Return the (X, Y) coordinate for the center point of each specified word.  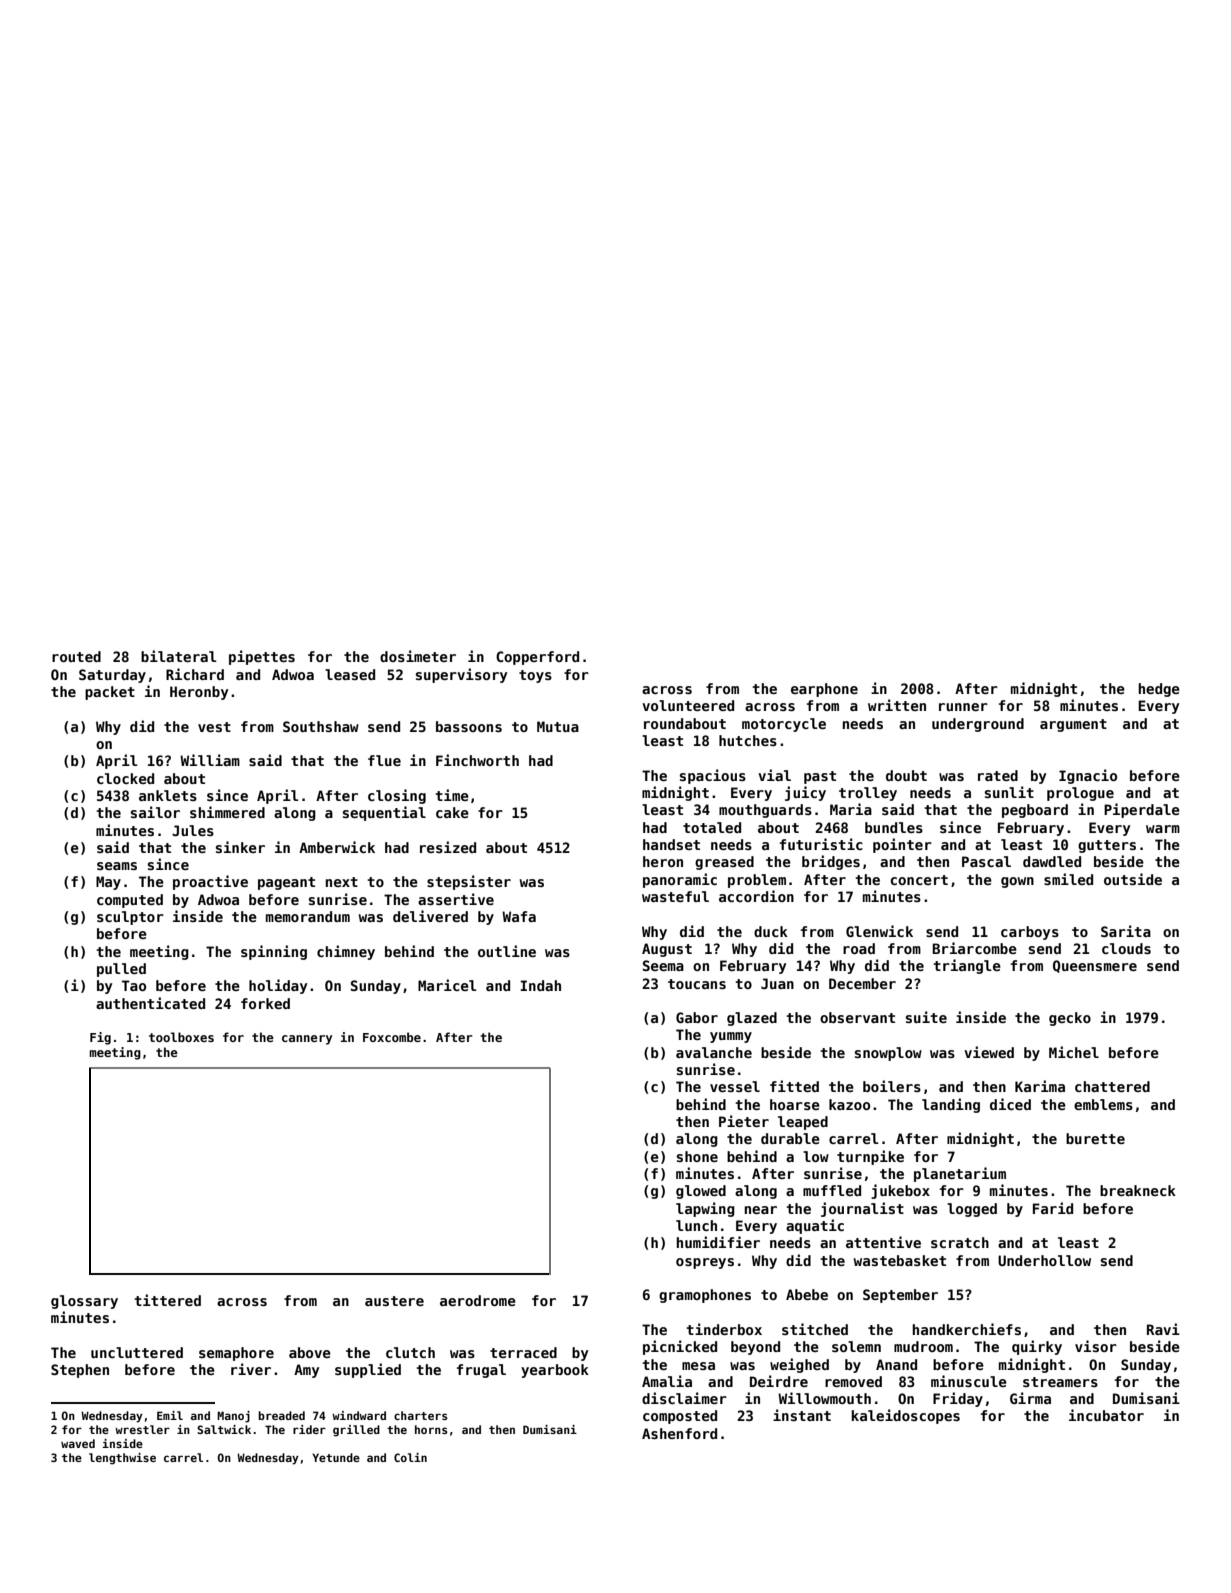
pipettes (262, 657)
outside (1133, 879)
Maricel (447, 985)
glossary (84, 1302)
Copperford (537, 658)
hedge (1159, 690)
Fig (100, 1038)
